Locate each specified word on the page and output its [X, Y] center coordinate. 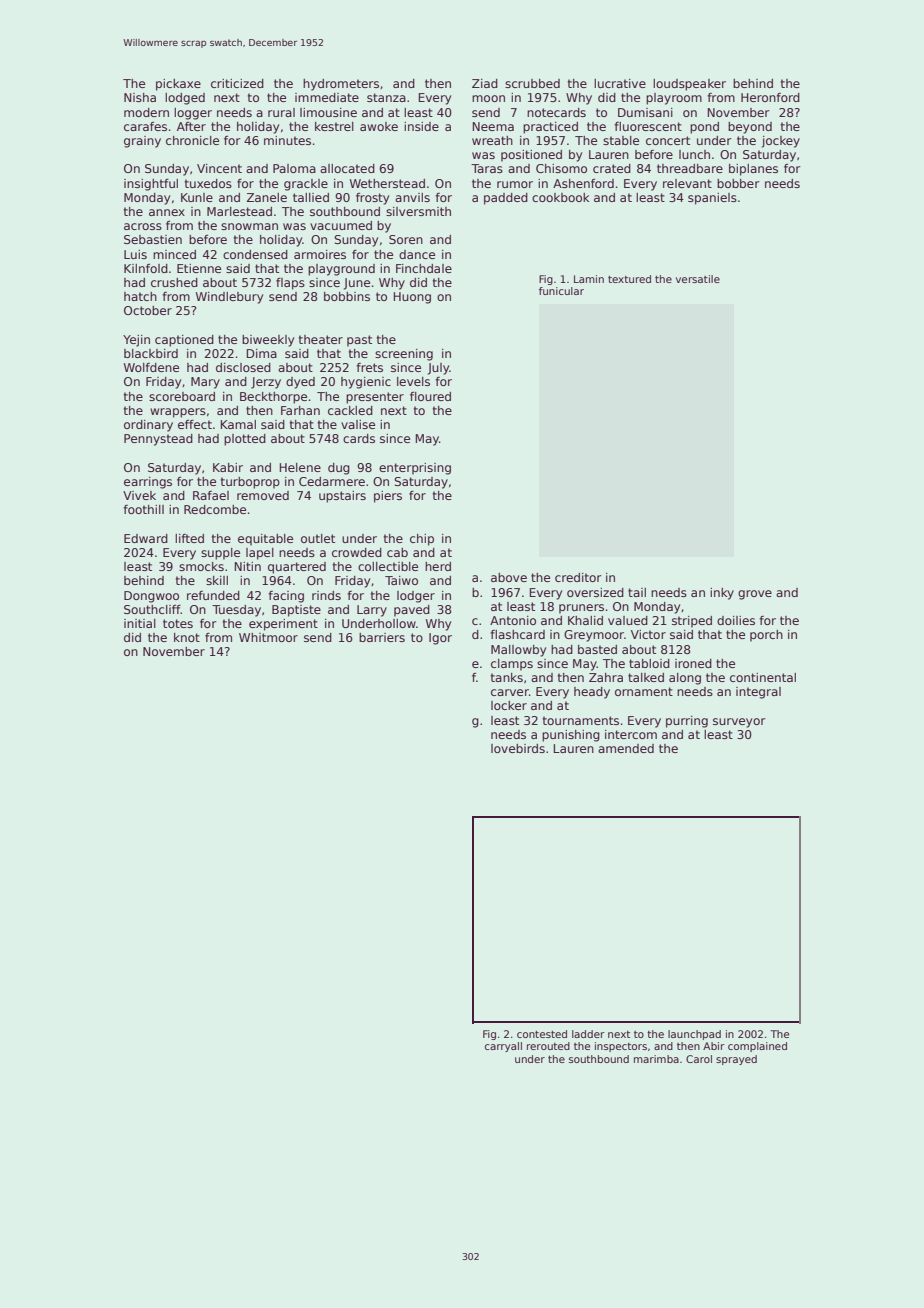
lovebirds [518, 748]
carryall [503, 1047]
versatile [698, 279]
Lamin [589, 279]
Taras [487, 168]
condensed [255, 254]
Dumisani [645, 112]
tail [637, 592]
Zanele [267, 197]
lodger [416, 597]
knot [187, 637]
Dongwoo [151, 597]
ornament [644, 691]
